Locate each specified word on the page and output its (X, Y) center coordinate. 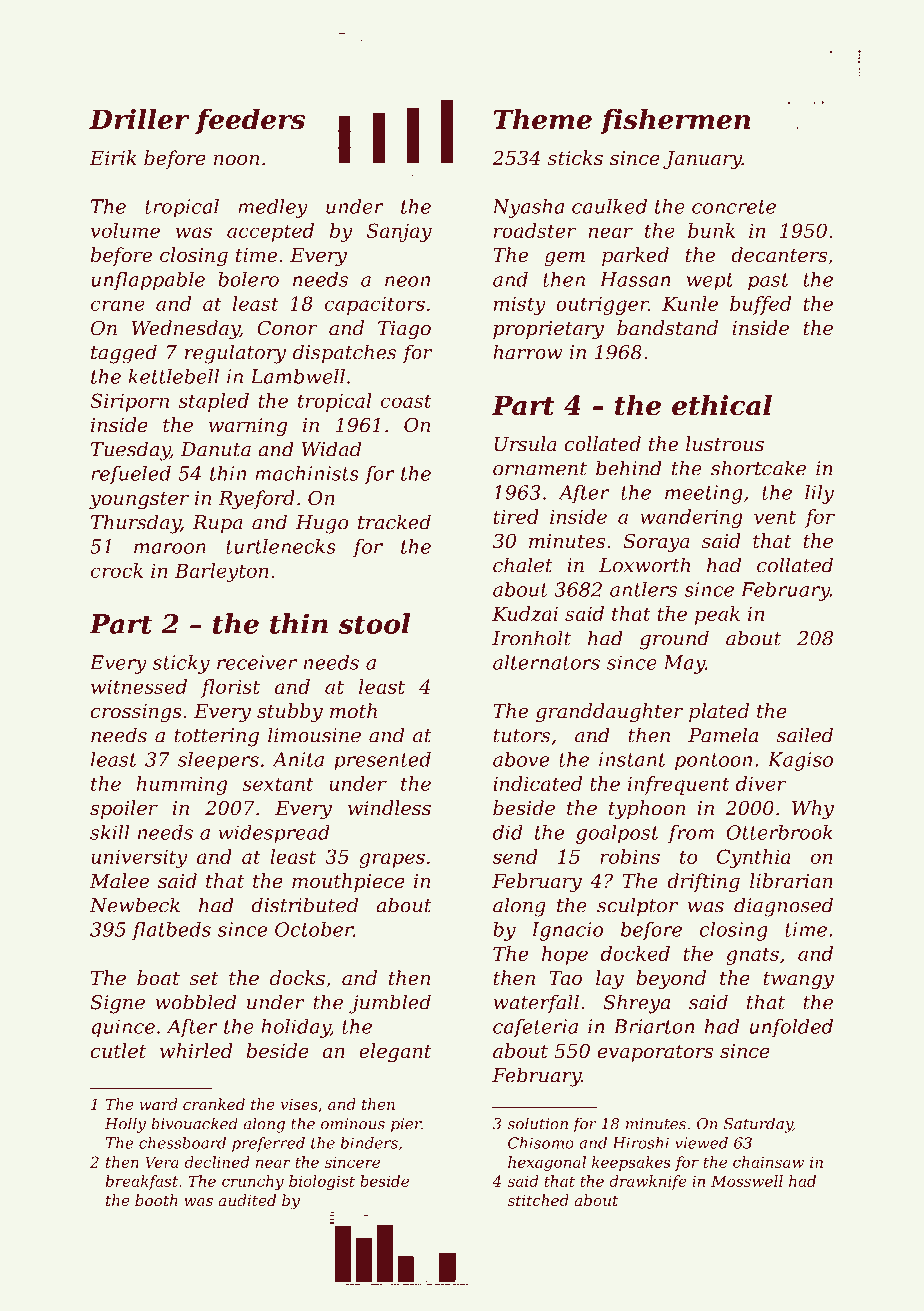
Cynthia (754, 858)
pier (406, 1125)
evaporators (655, 1053)
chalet (523, 565)
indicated (537, 783)
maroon (170, 548)
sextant (278, 784)
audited (247, 1200)
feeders (250, 121)
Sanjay (399, 232)
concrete (734, 207)
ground (674, 640)
